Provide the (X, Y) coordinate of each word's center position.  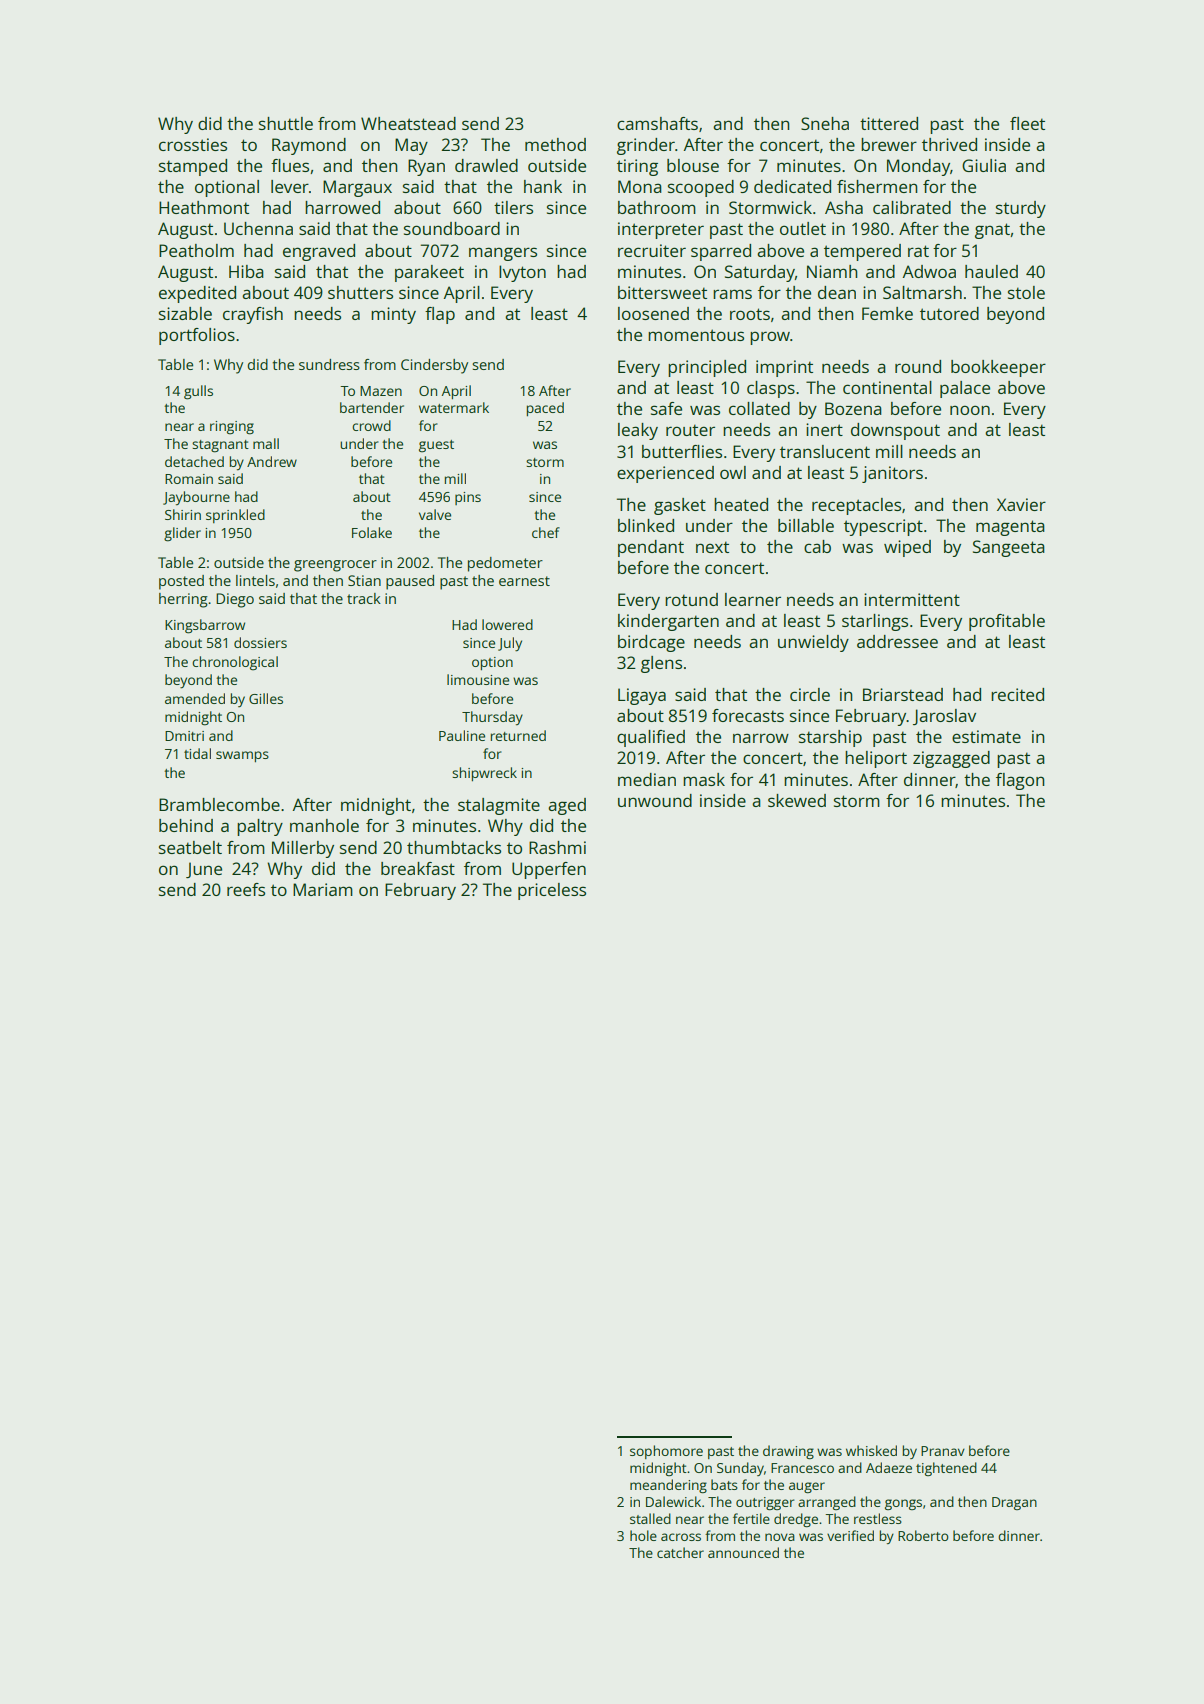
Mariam (323, 889)
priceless (552, 891)
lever (290, 186)
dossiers (260, 642)
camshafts (657, 123)
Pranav (943, 1451)
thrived (949, 144)
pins (468, 498)
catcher (680, 1552)
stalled (650, 1518)
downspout (895, 431)
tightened (946, 1469)
